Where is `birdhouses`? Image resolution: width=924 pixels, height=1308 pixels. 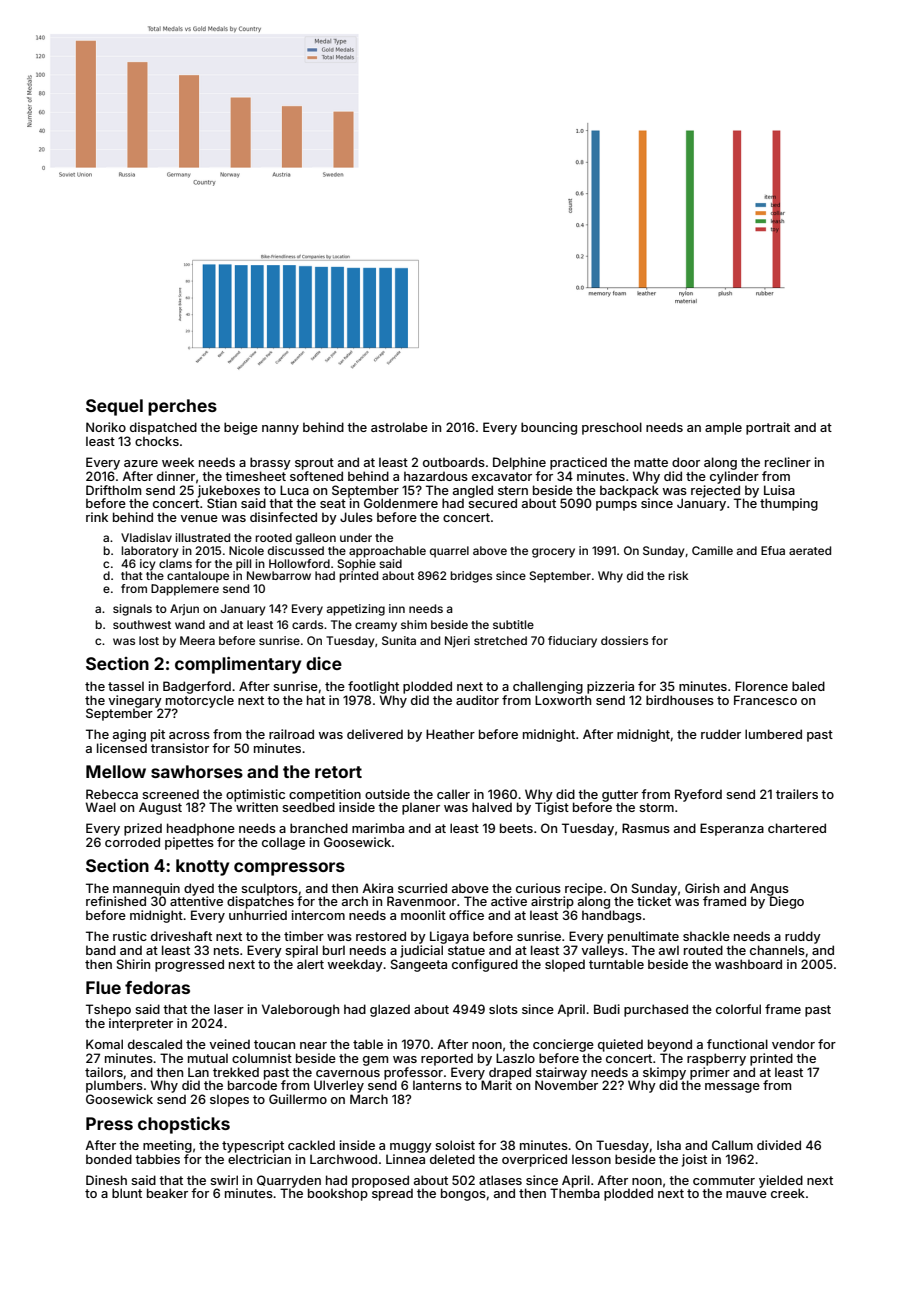
birdhouses is located at coordinates (680, 700).
